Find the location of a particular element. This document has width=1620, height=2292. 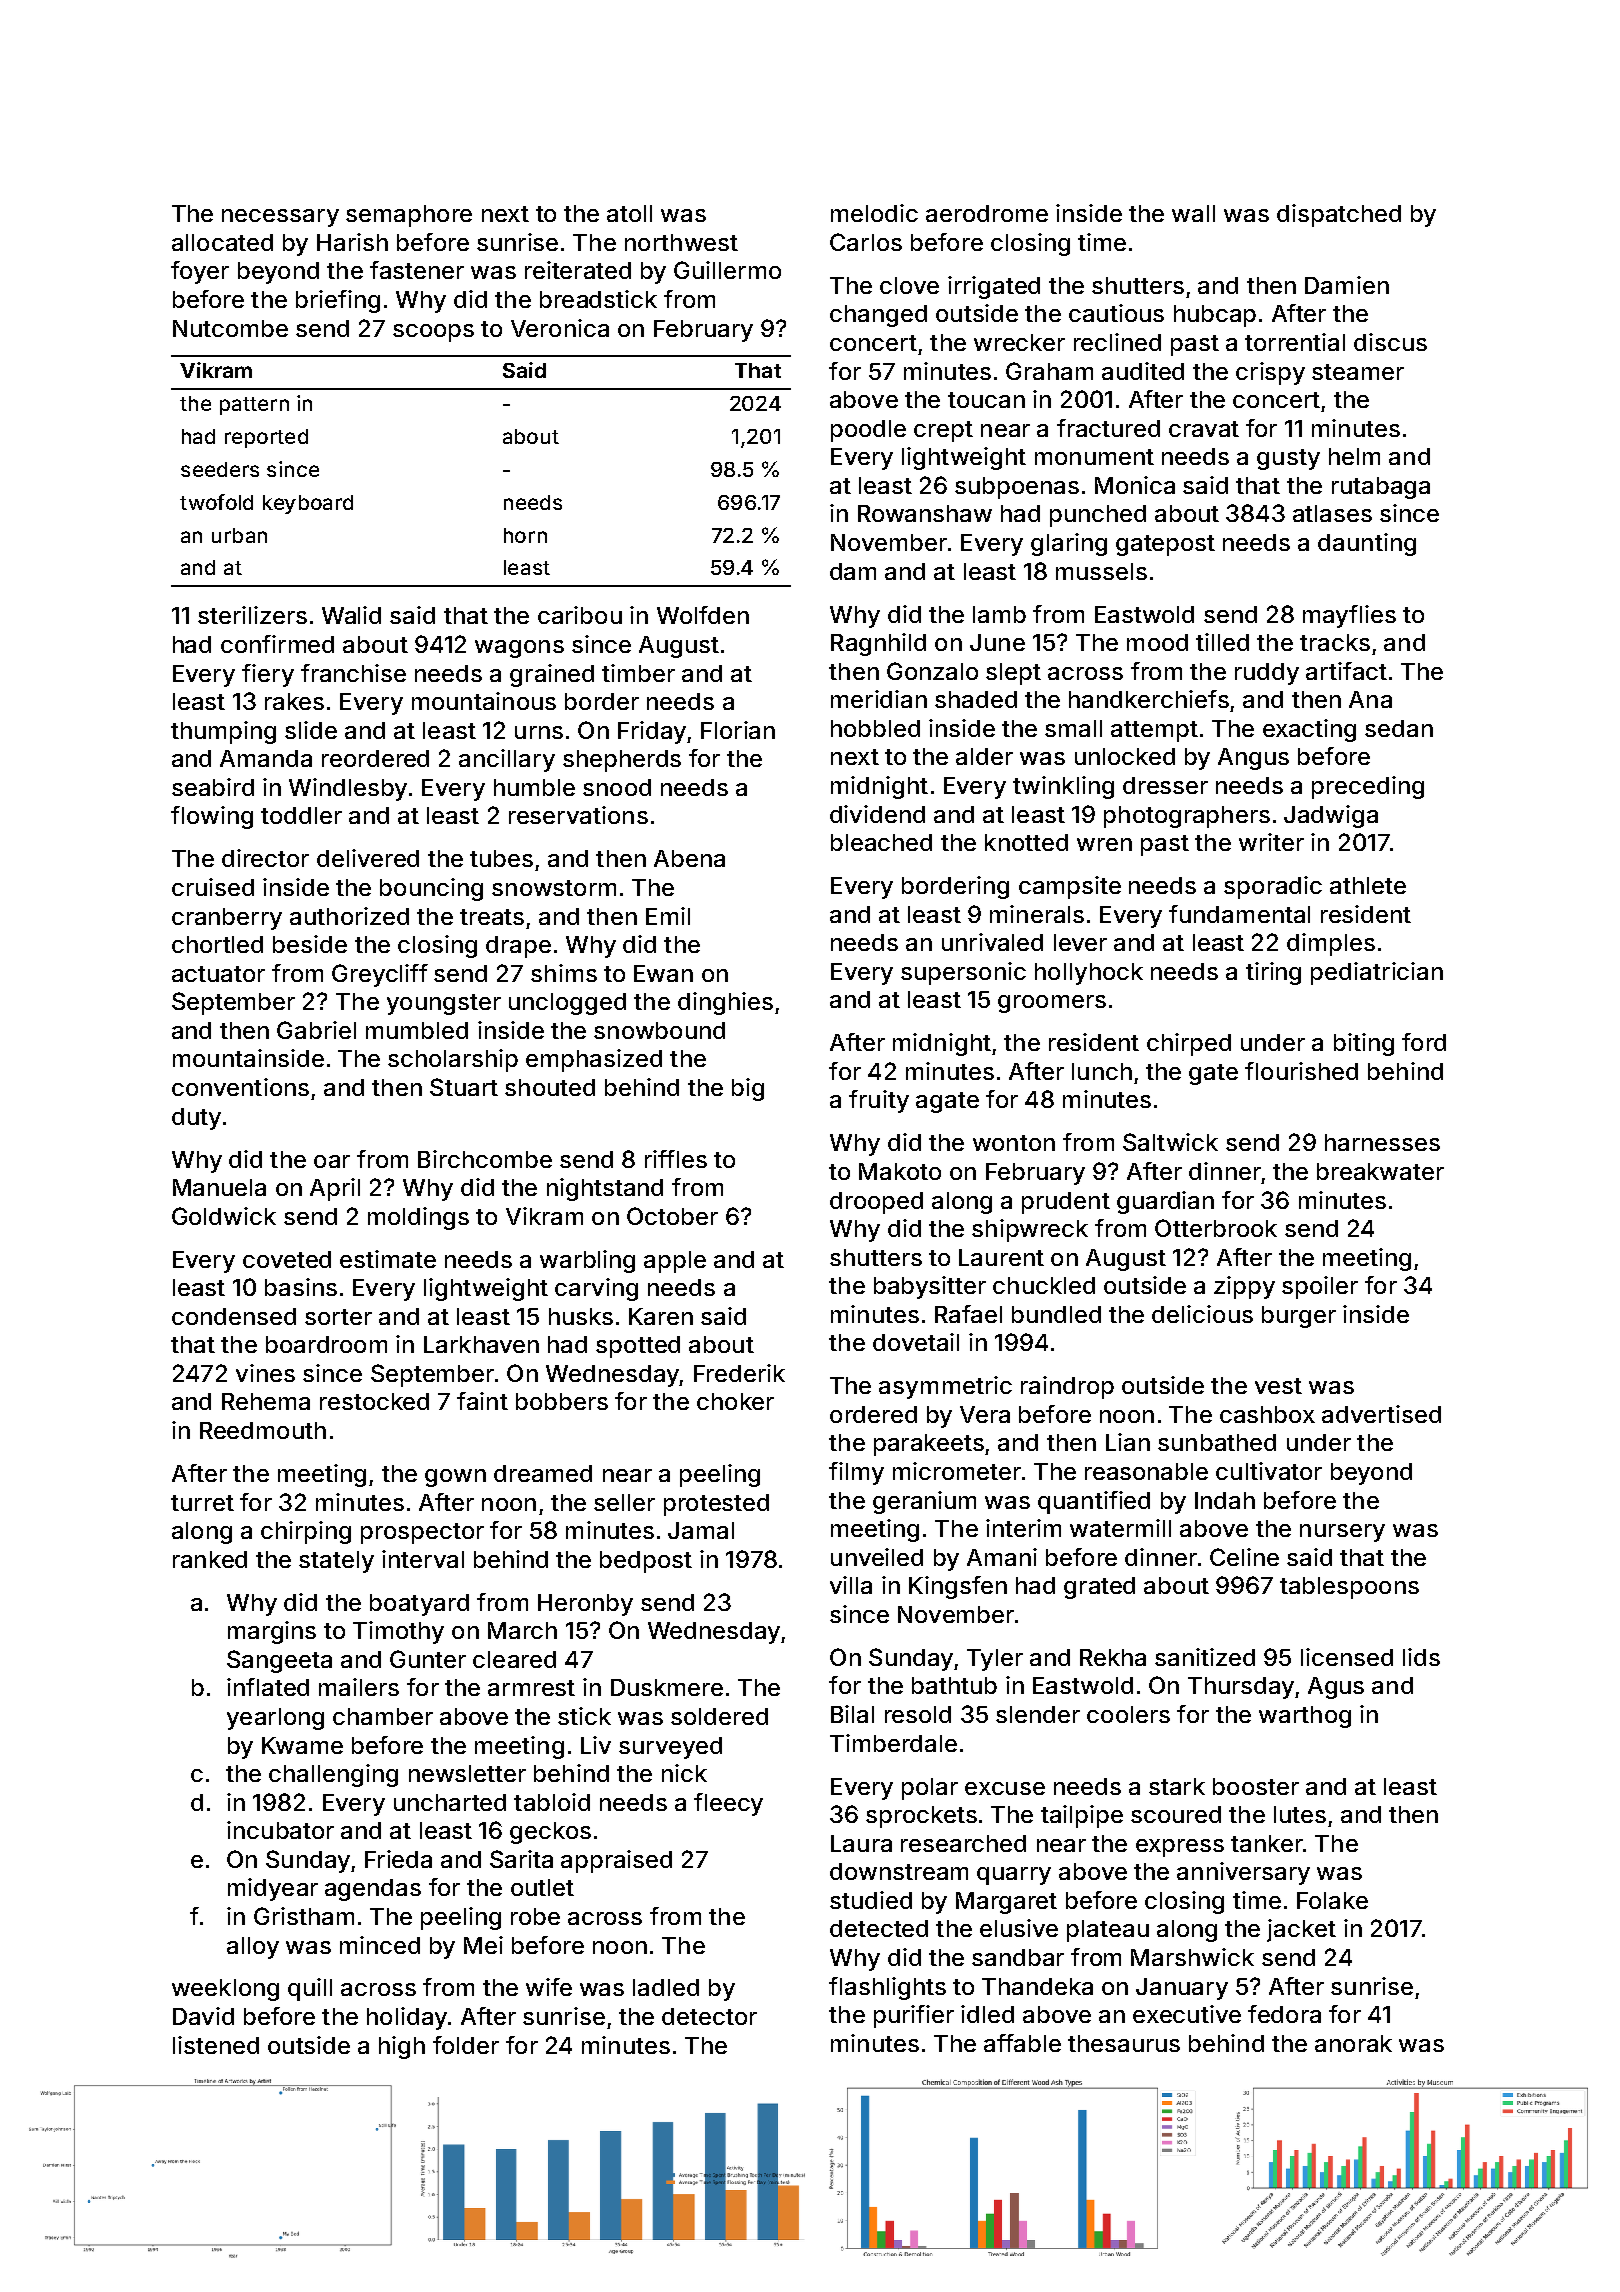

mussels is located at coordinates (1101, 571).
